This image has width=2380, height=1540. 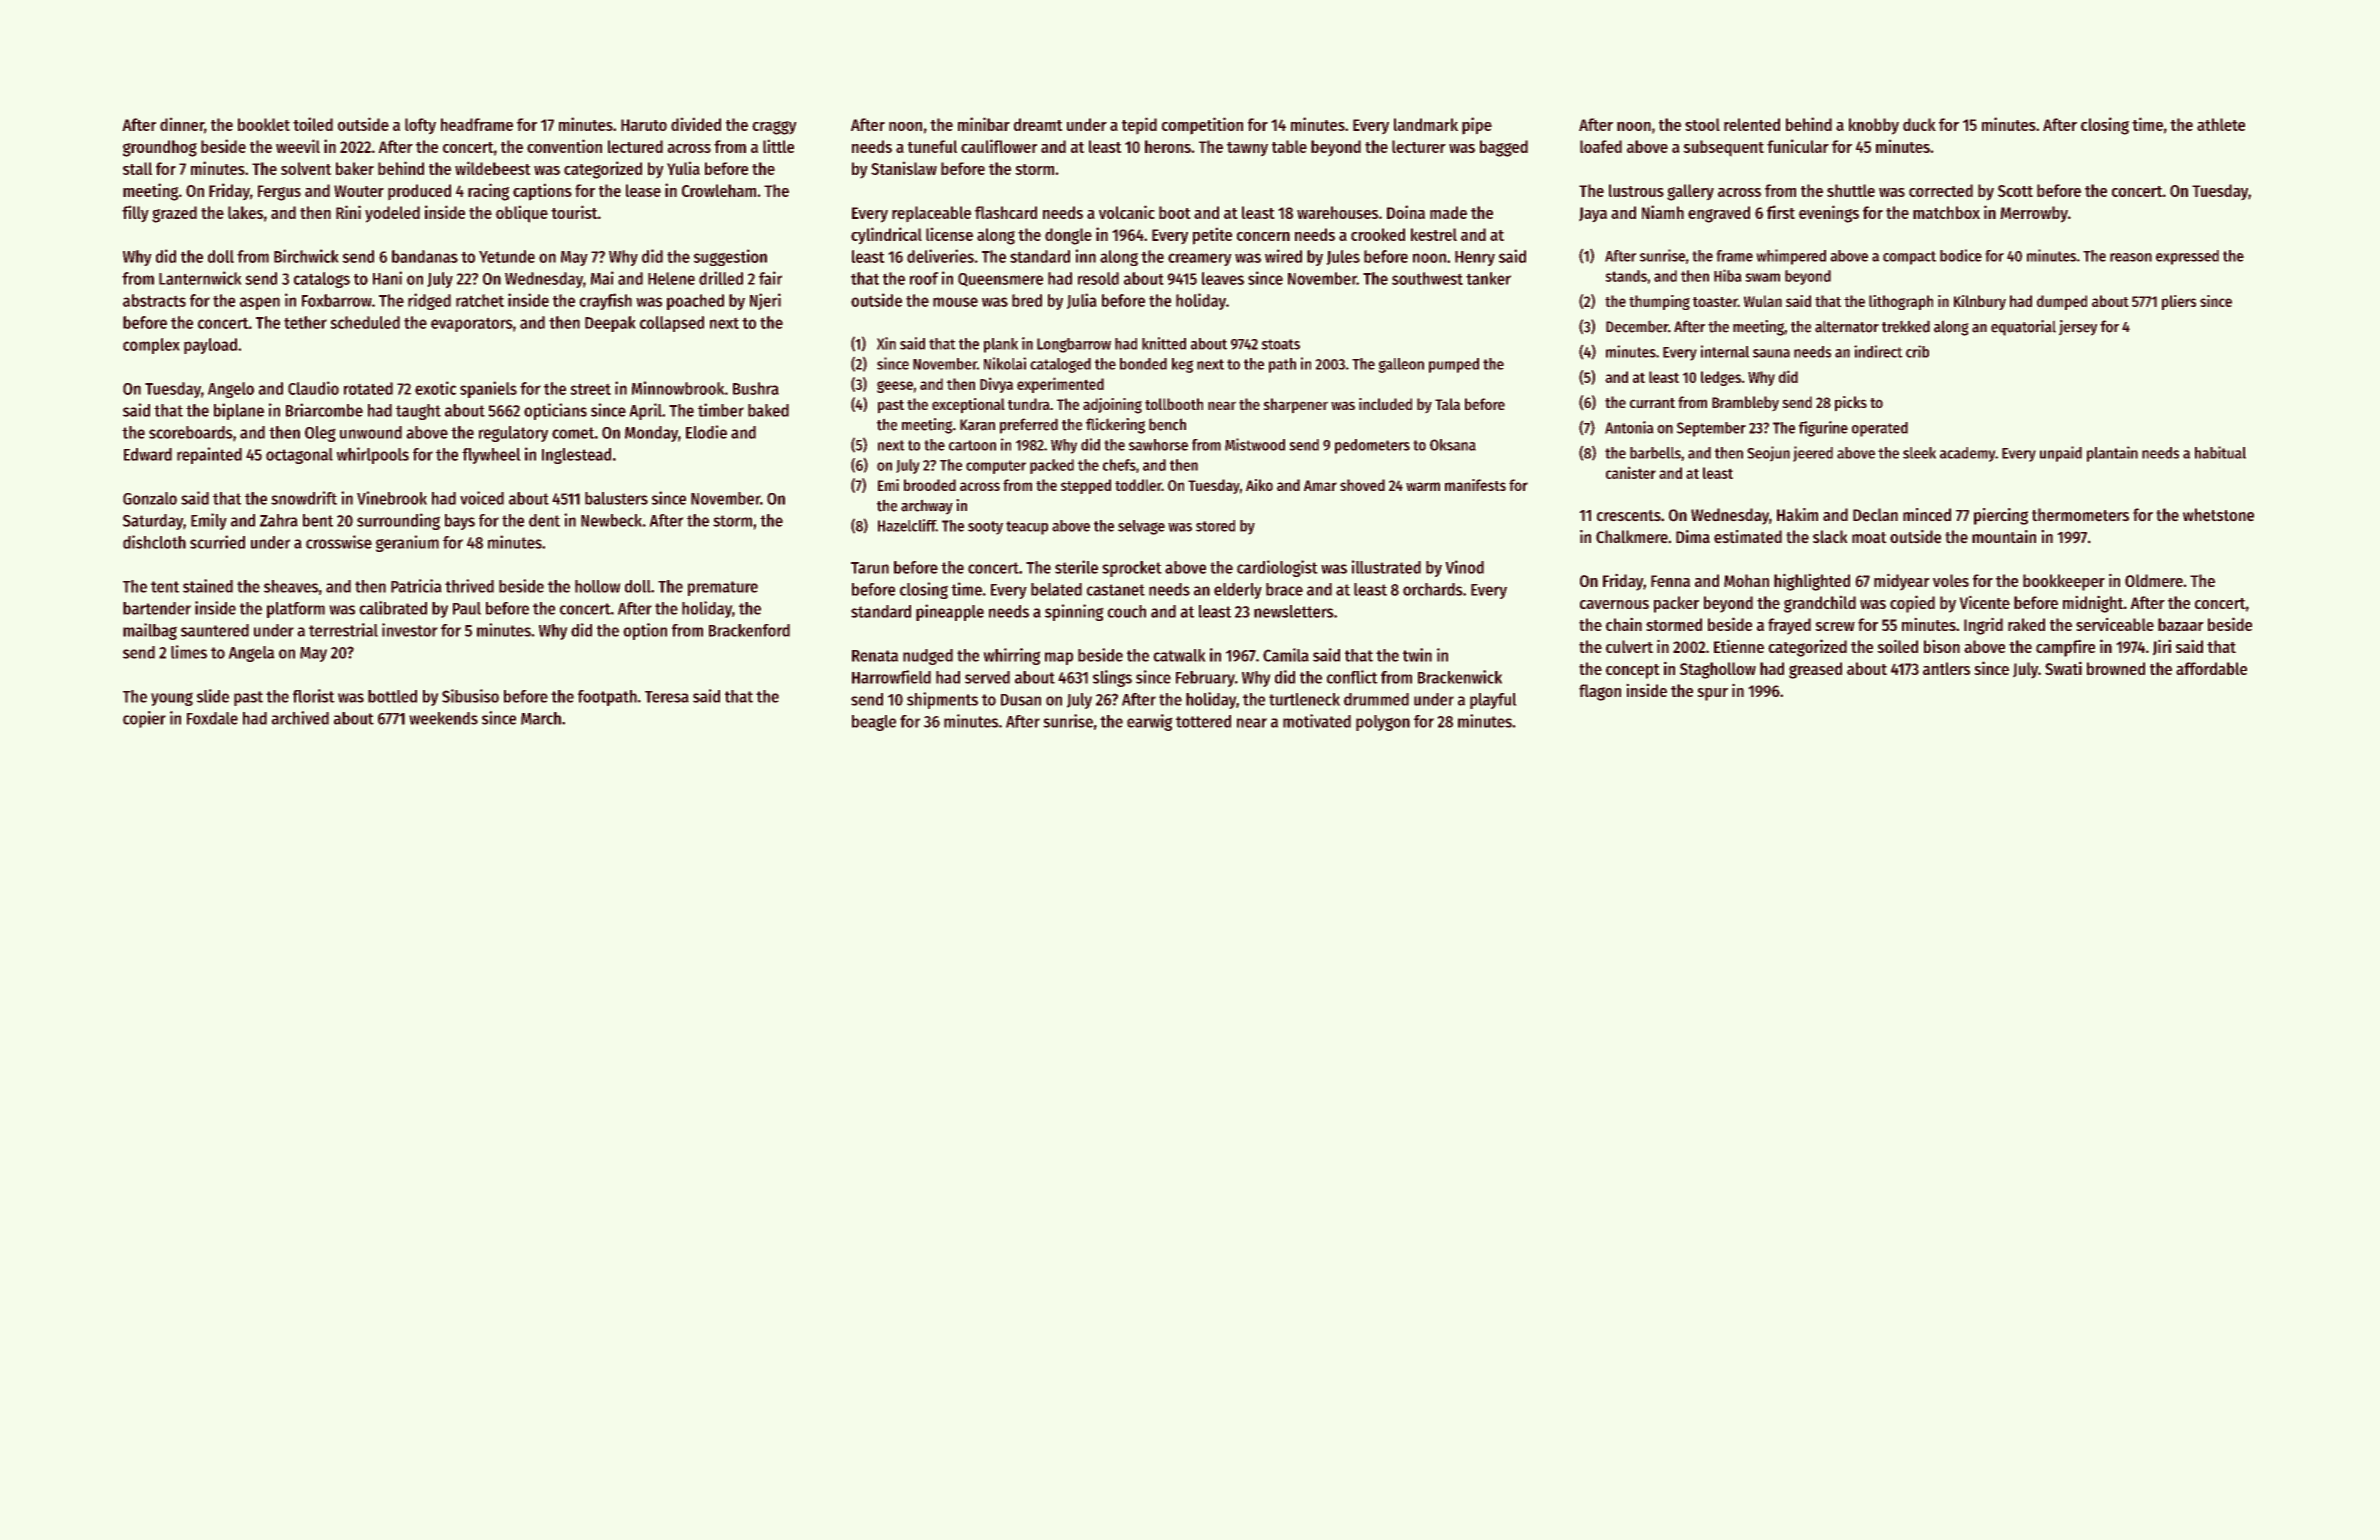 I want to click on sleek, so click(x=1919, y=453).
